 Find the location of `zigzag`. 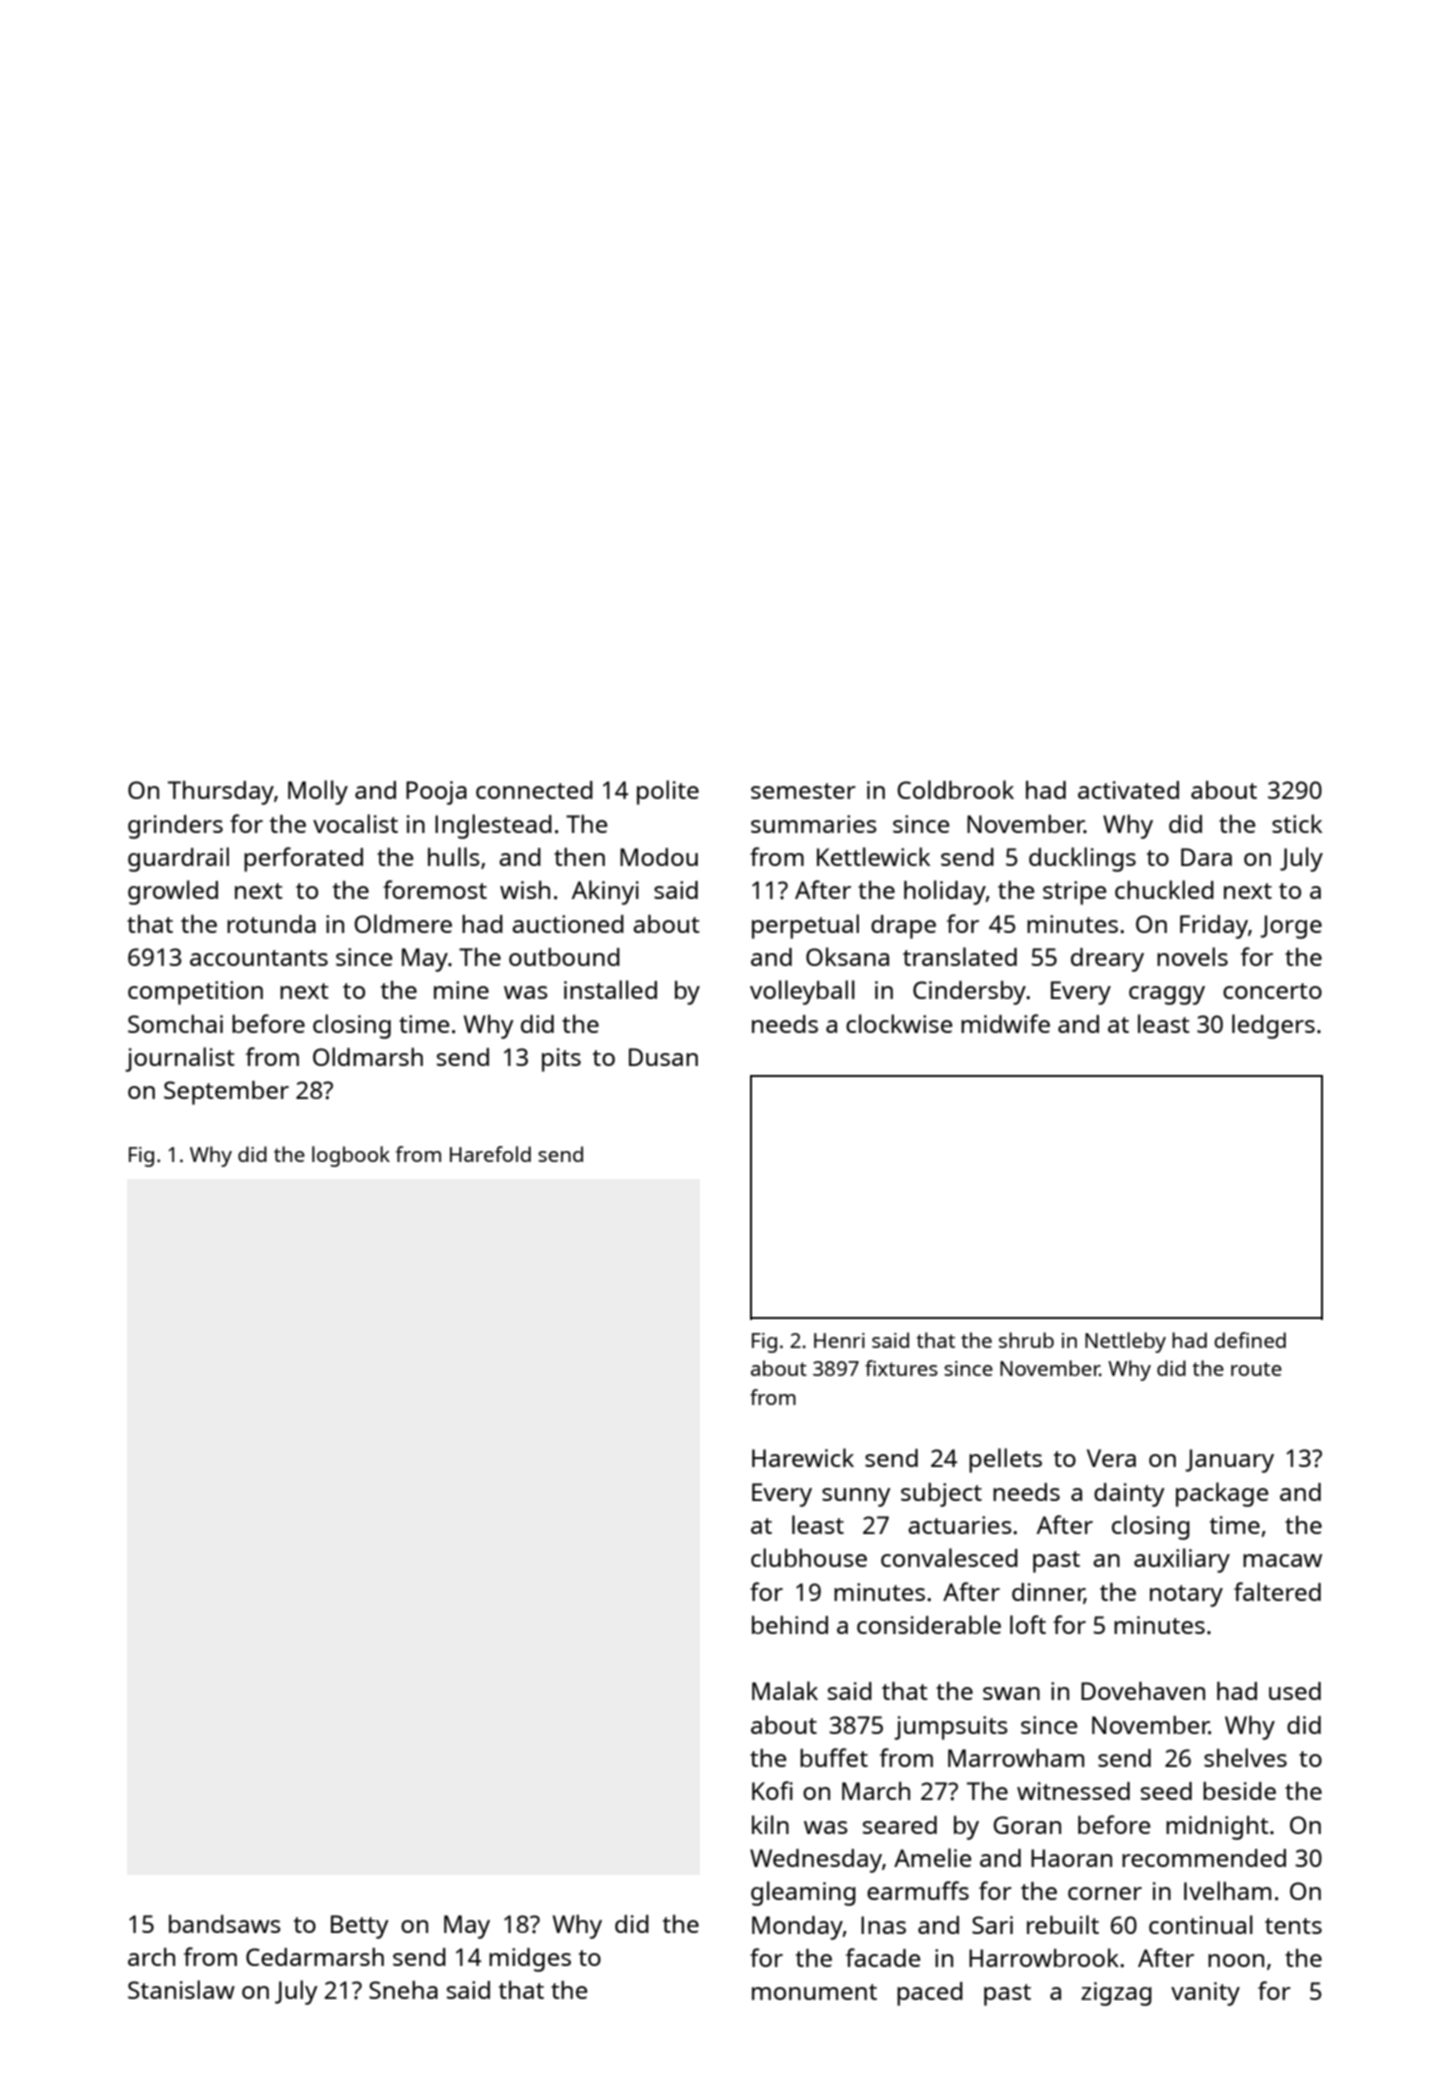

zigzag is located at coordinates (1116, 1994).
